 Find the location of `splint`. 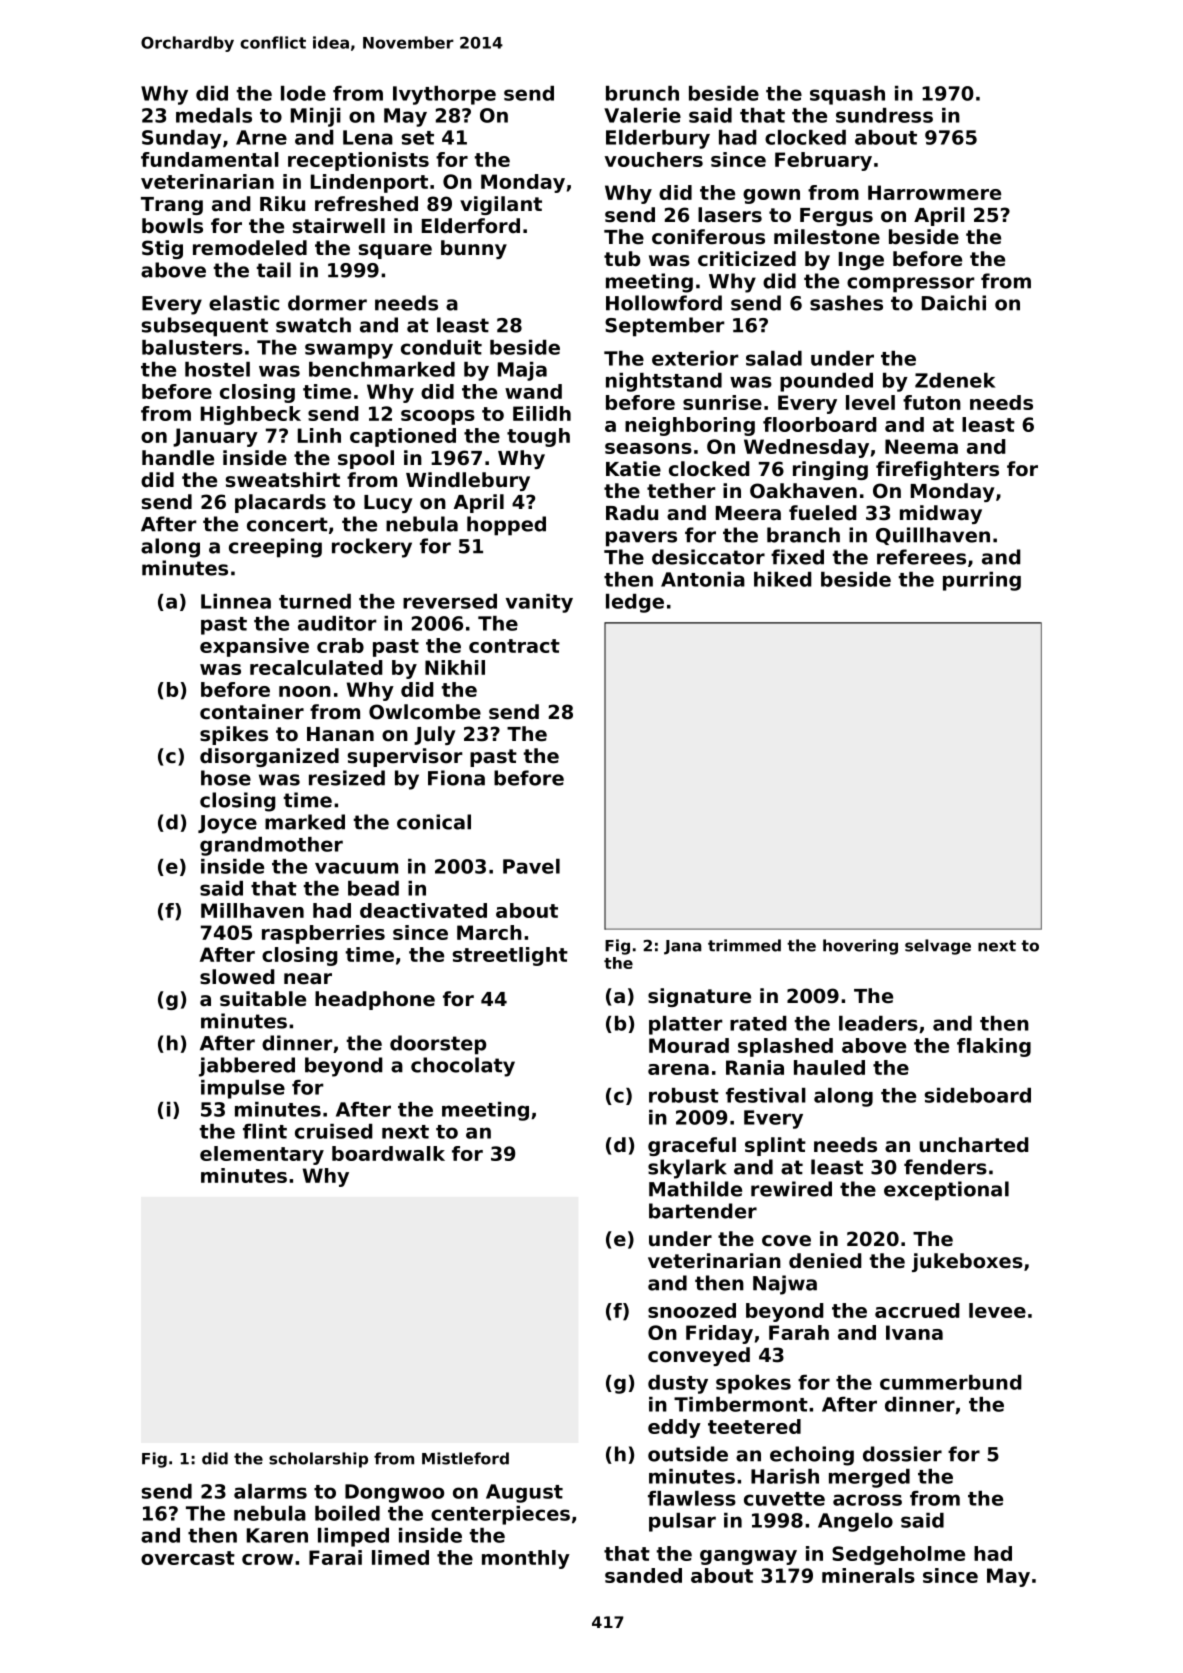

splint is located at coordinates (775, 1146).
